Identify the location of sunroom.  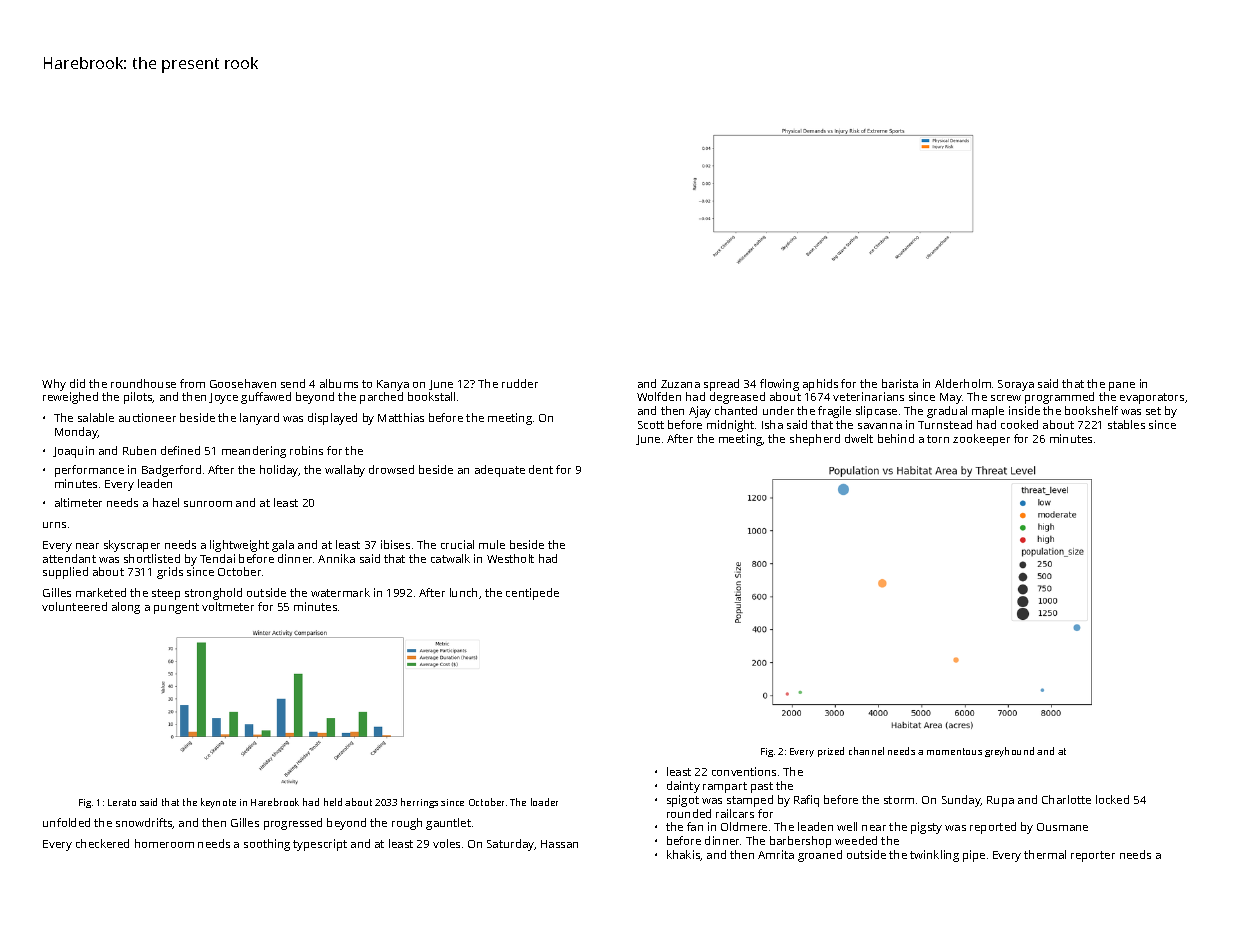
(208, 504).
